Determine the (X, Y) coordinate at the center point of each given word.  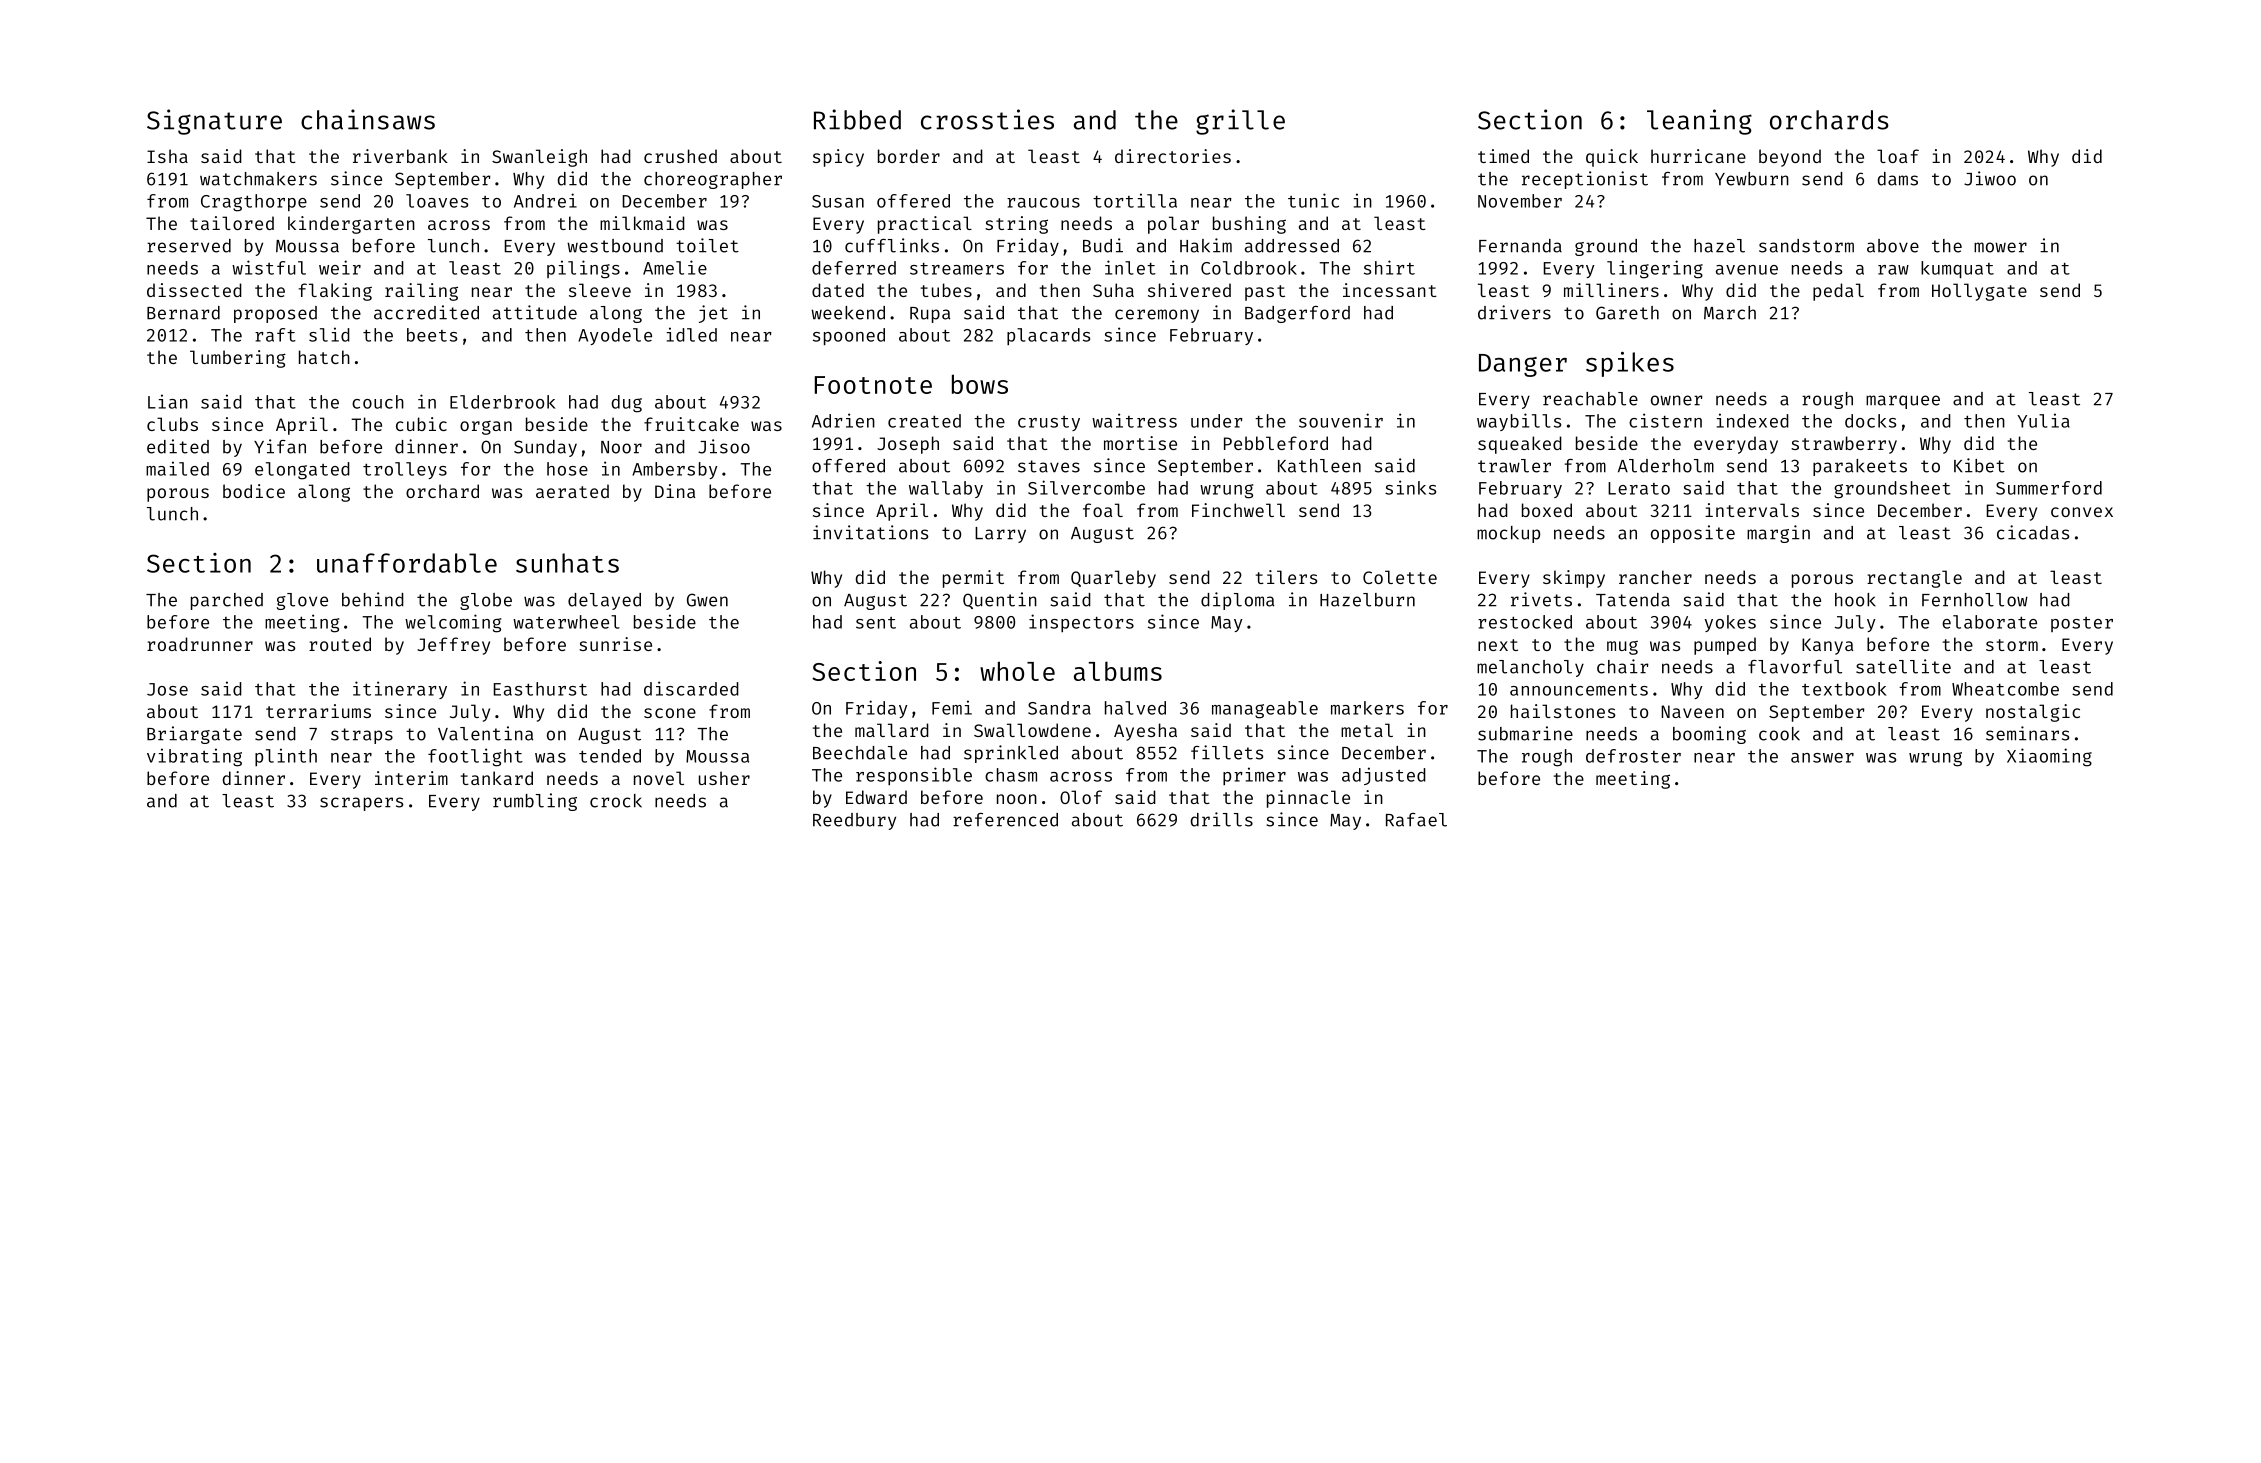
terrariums (318, 711)
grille (1240, 122)
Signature (214, 122)
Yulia (2043, 420)
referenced (1005, 820)
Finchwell (1238, 510)
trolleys (405, 470)
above (1893, 246)
